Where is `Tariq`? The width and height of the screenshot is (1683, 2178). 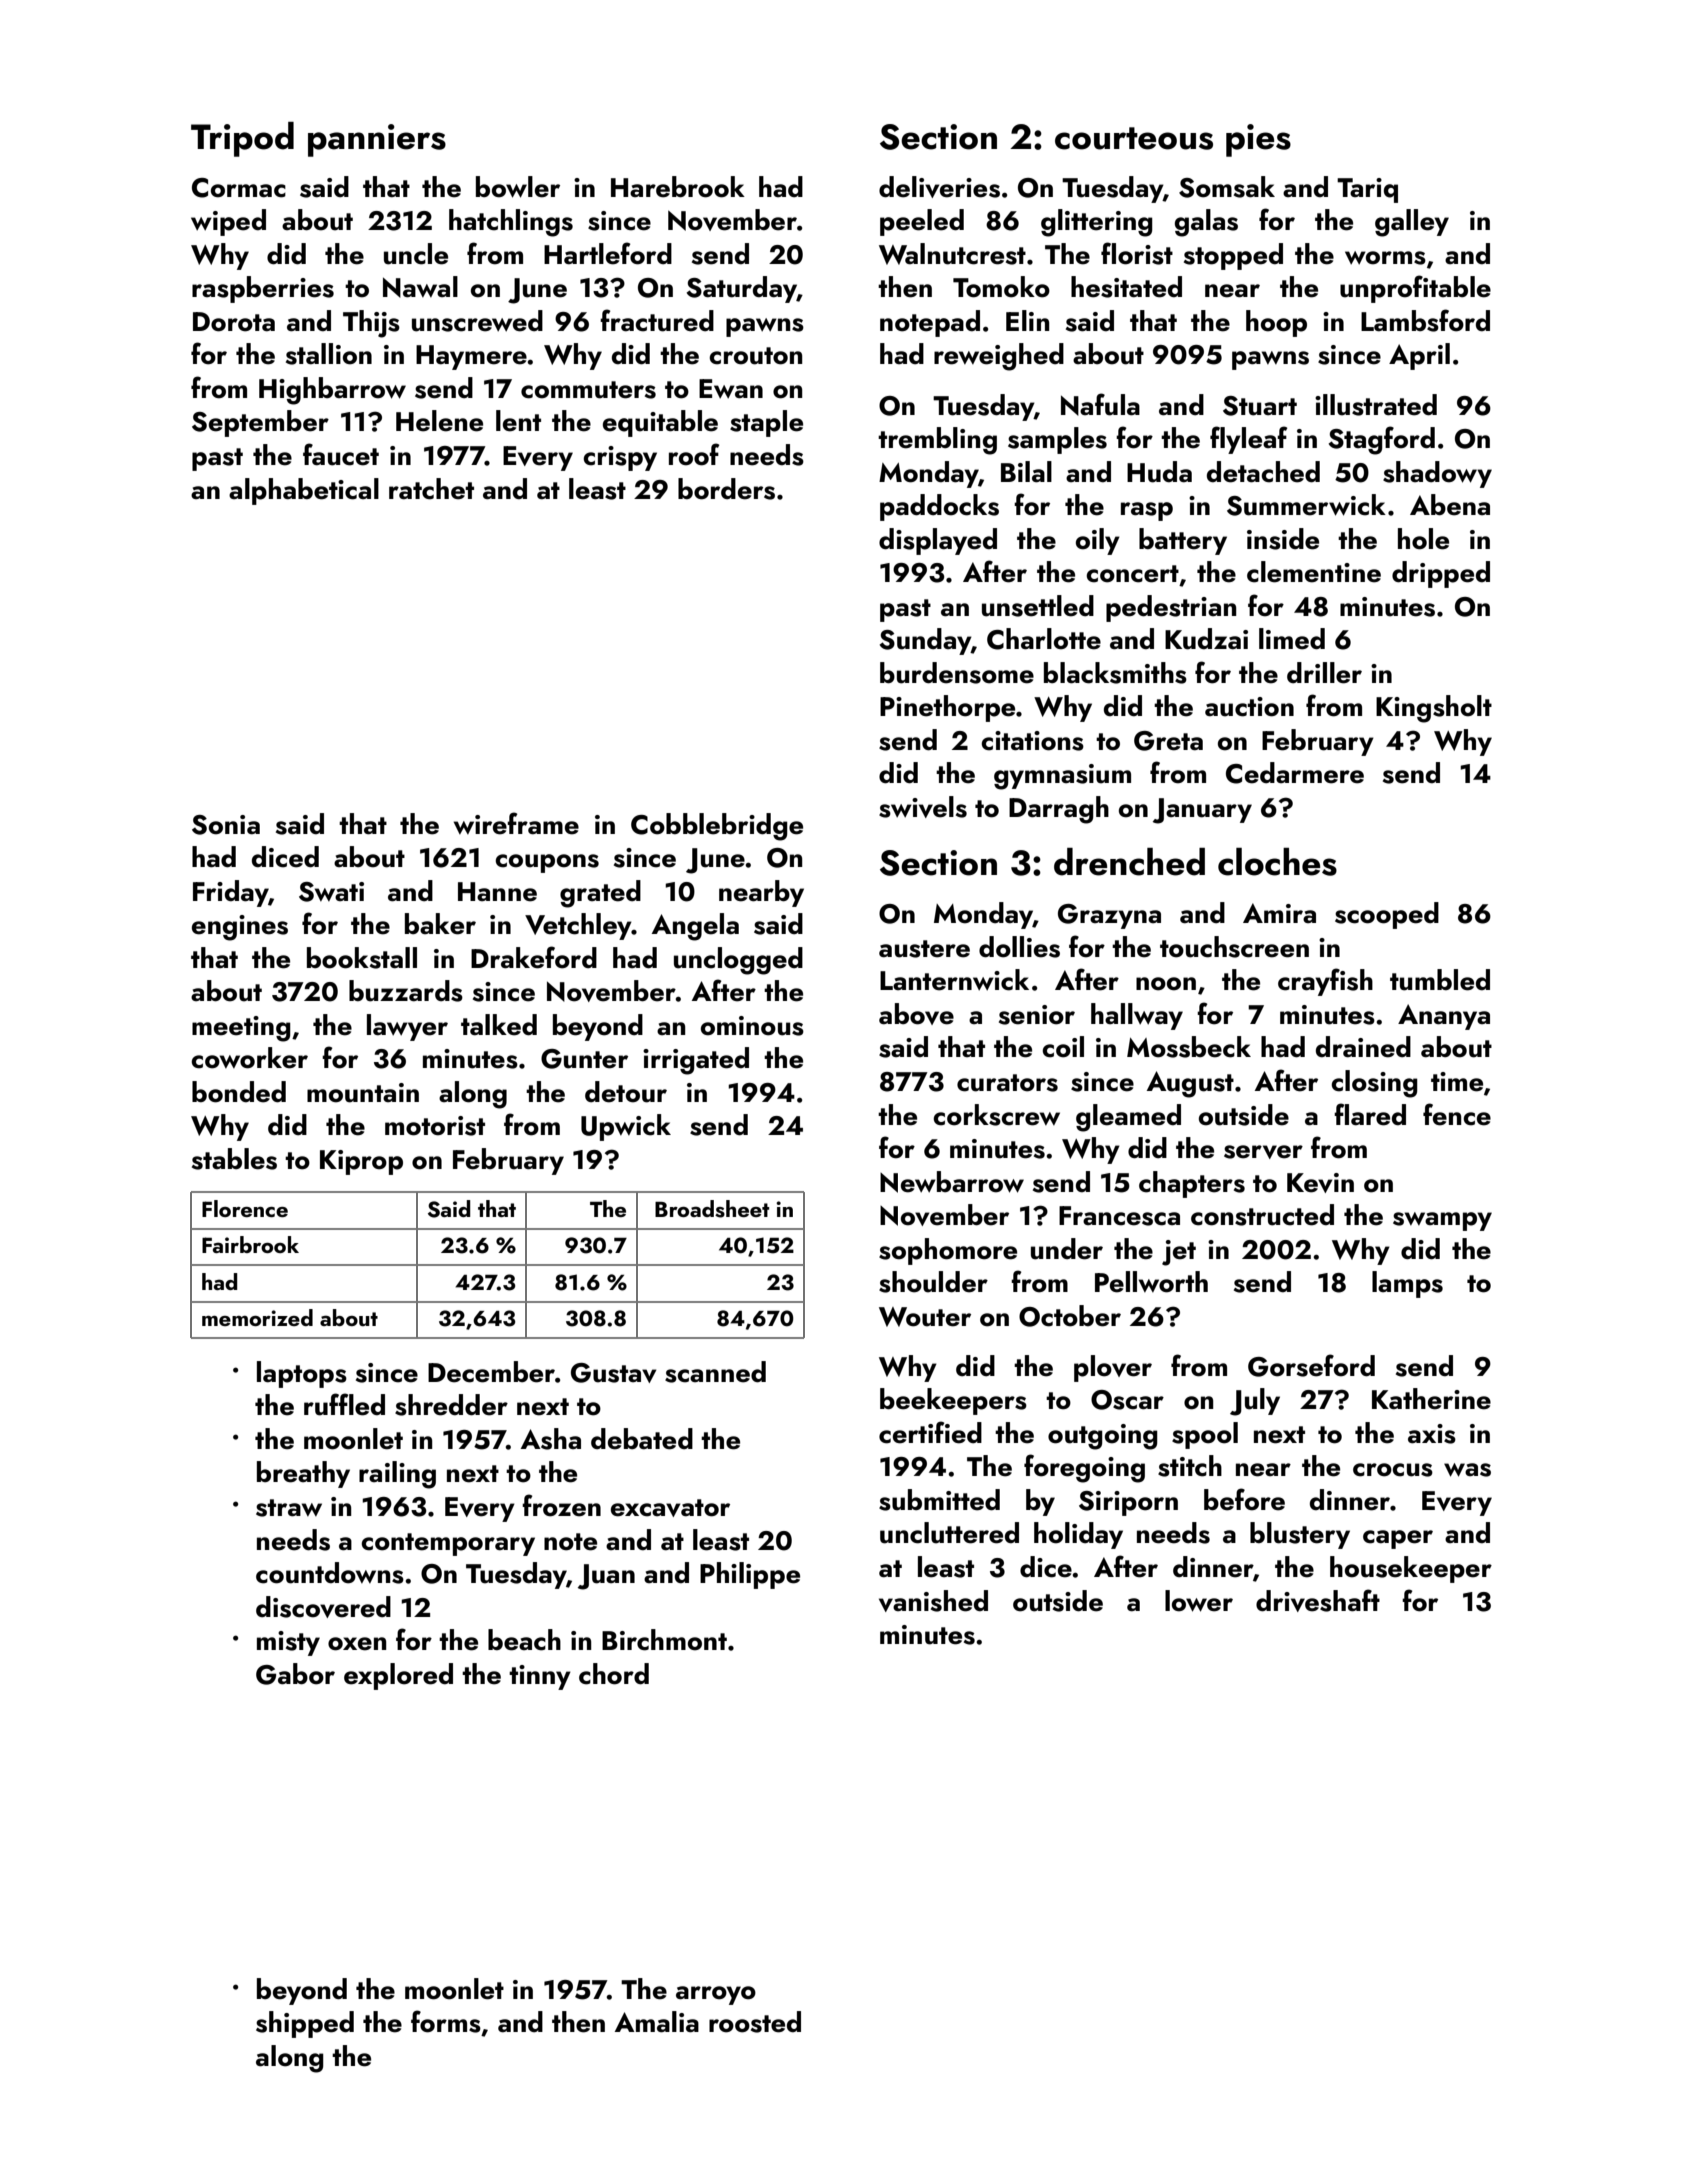 Tariq is located at coordinates (1367, 190).
